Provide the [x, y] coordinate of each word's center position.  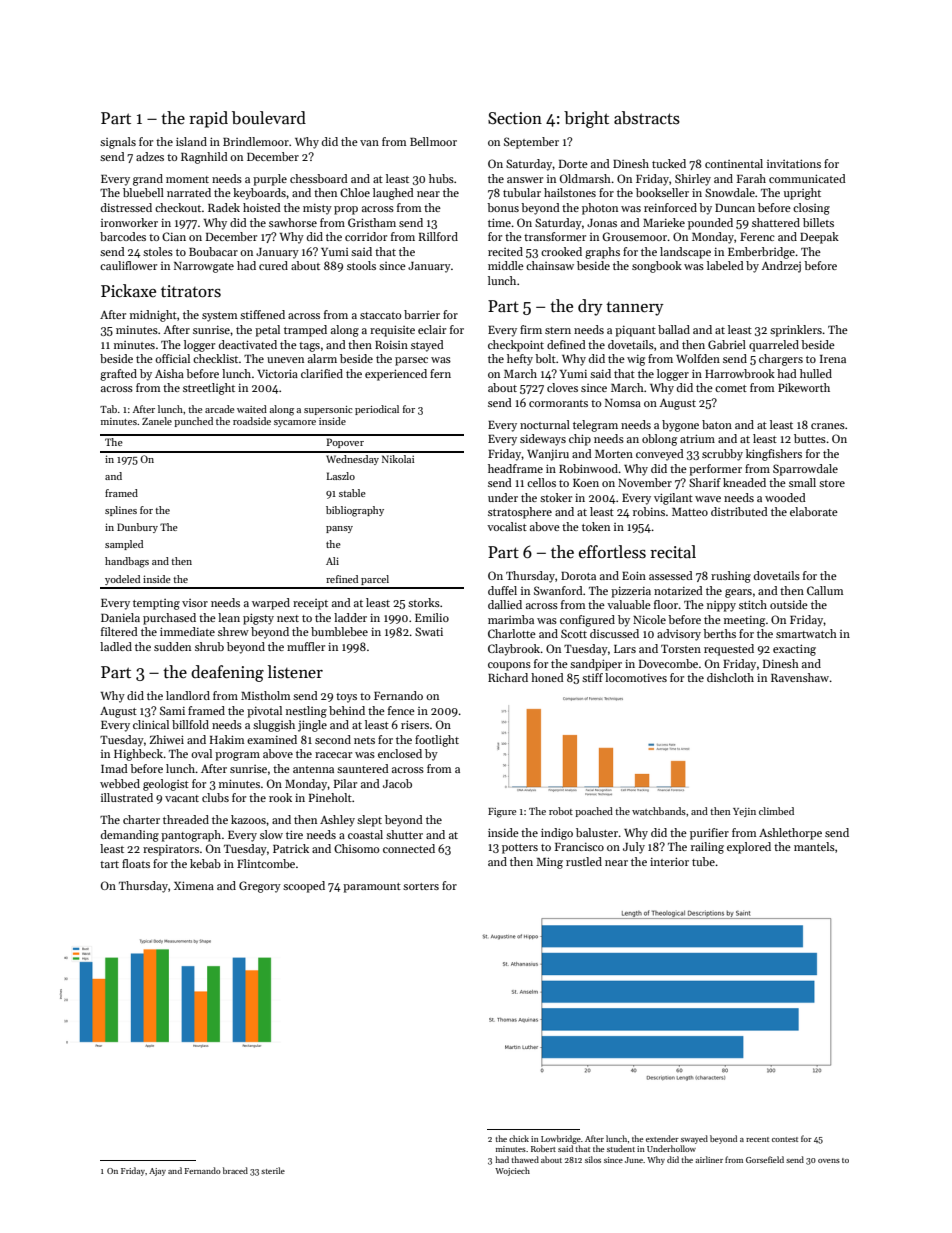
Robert [543, 1148]
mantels [814, 846]
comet [731, 388]
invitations [794, 163]
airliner [709, 1159]
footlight [437, 741]
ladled [116, 646]
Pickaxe [128, 291]
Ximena [194, 885]
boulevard [269, 118]
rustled [584, 861]
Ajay [157, 1172]
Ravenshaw [800, 677]
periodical [377, 410]
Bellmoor [433, 141]
